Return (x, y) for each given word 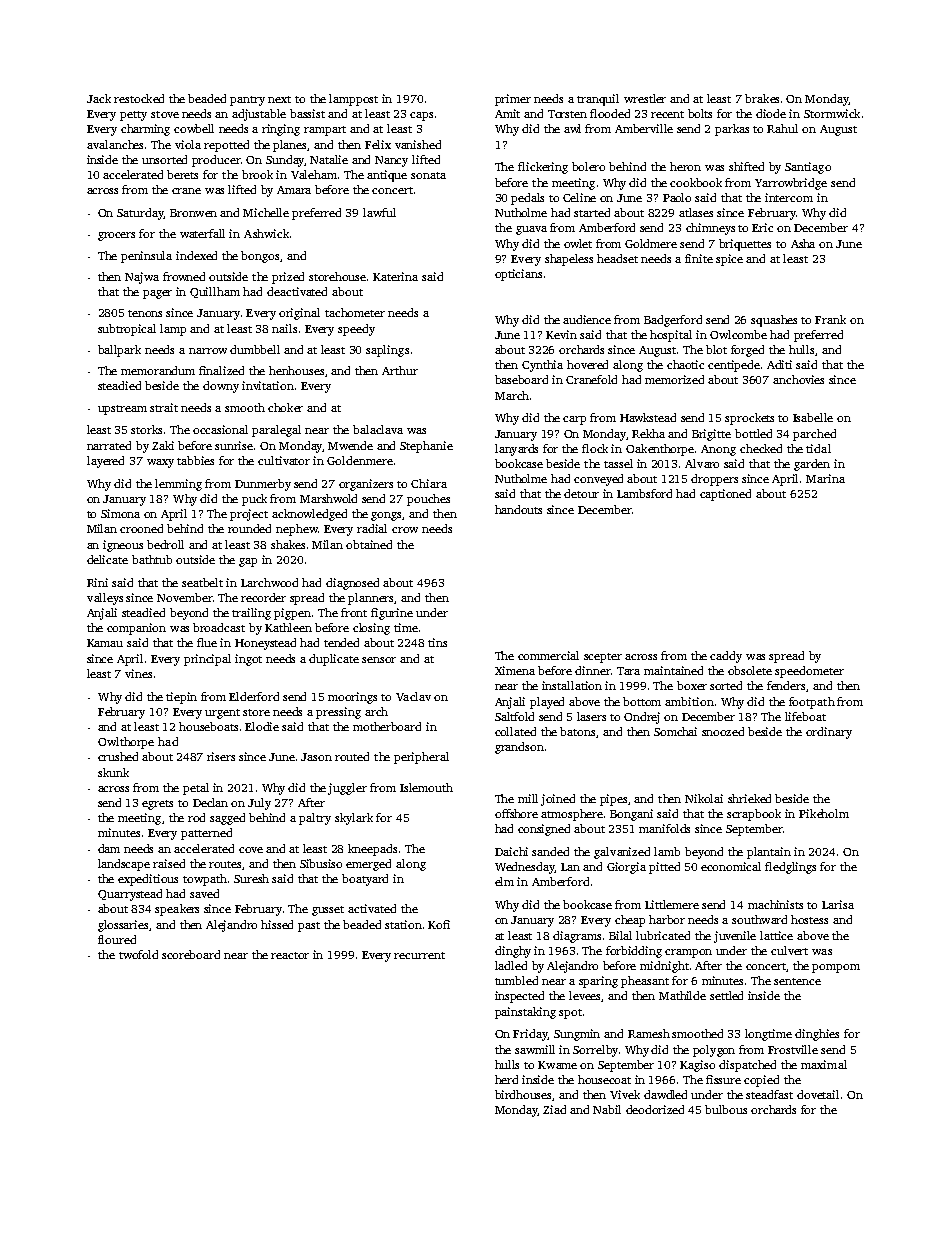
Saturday (140, 214)
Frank (830, 319)
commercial (548, 655)
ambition (689, 701)
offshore (516, 813)
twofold (138, 954)
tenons (145, 313)
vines (138, 673)
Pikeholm (824, 813)
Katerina (395, 276)
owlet (578, 243)
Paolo (677, 197)
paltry (315, 819)
